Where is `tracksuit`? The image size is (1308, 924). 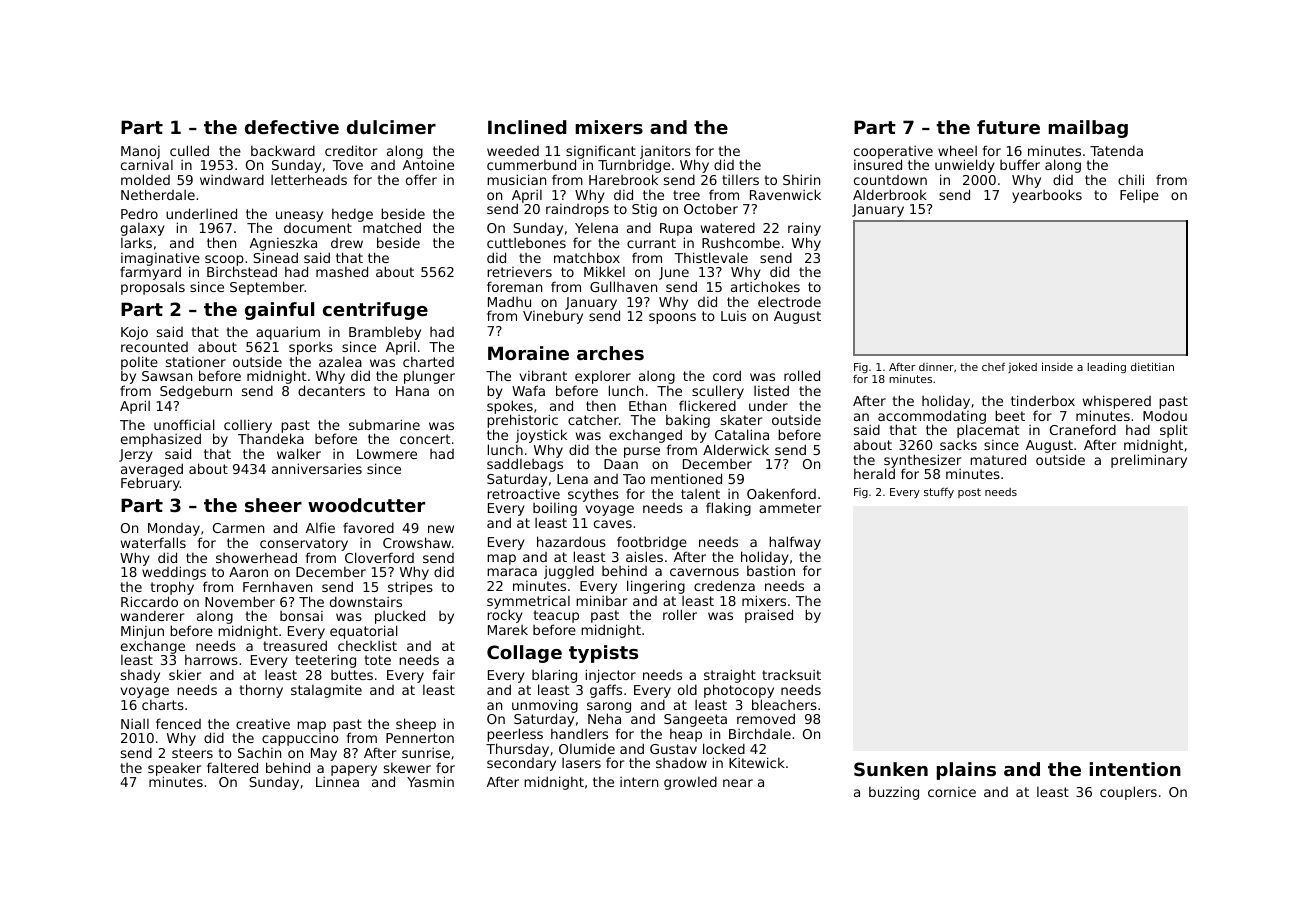 tracksuit is located at coordinates (791, 674).
